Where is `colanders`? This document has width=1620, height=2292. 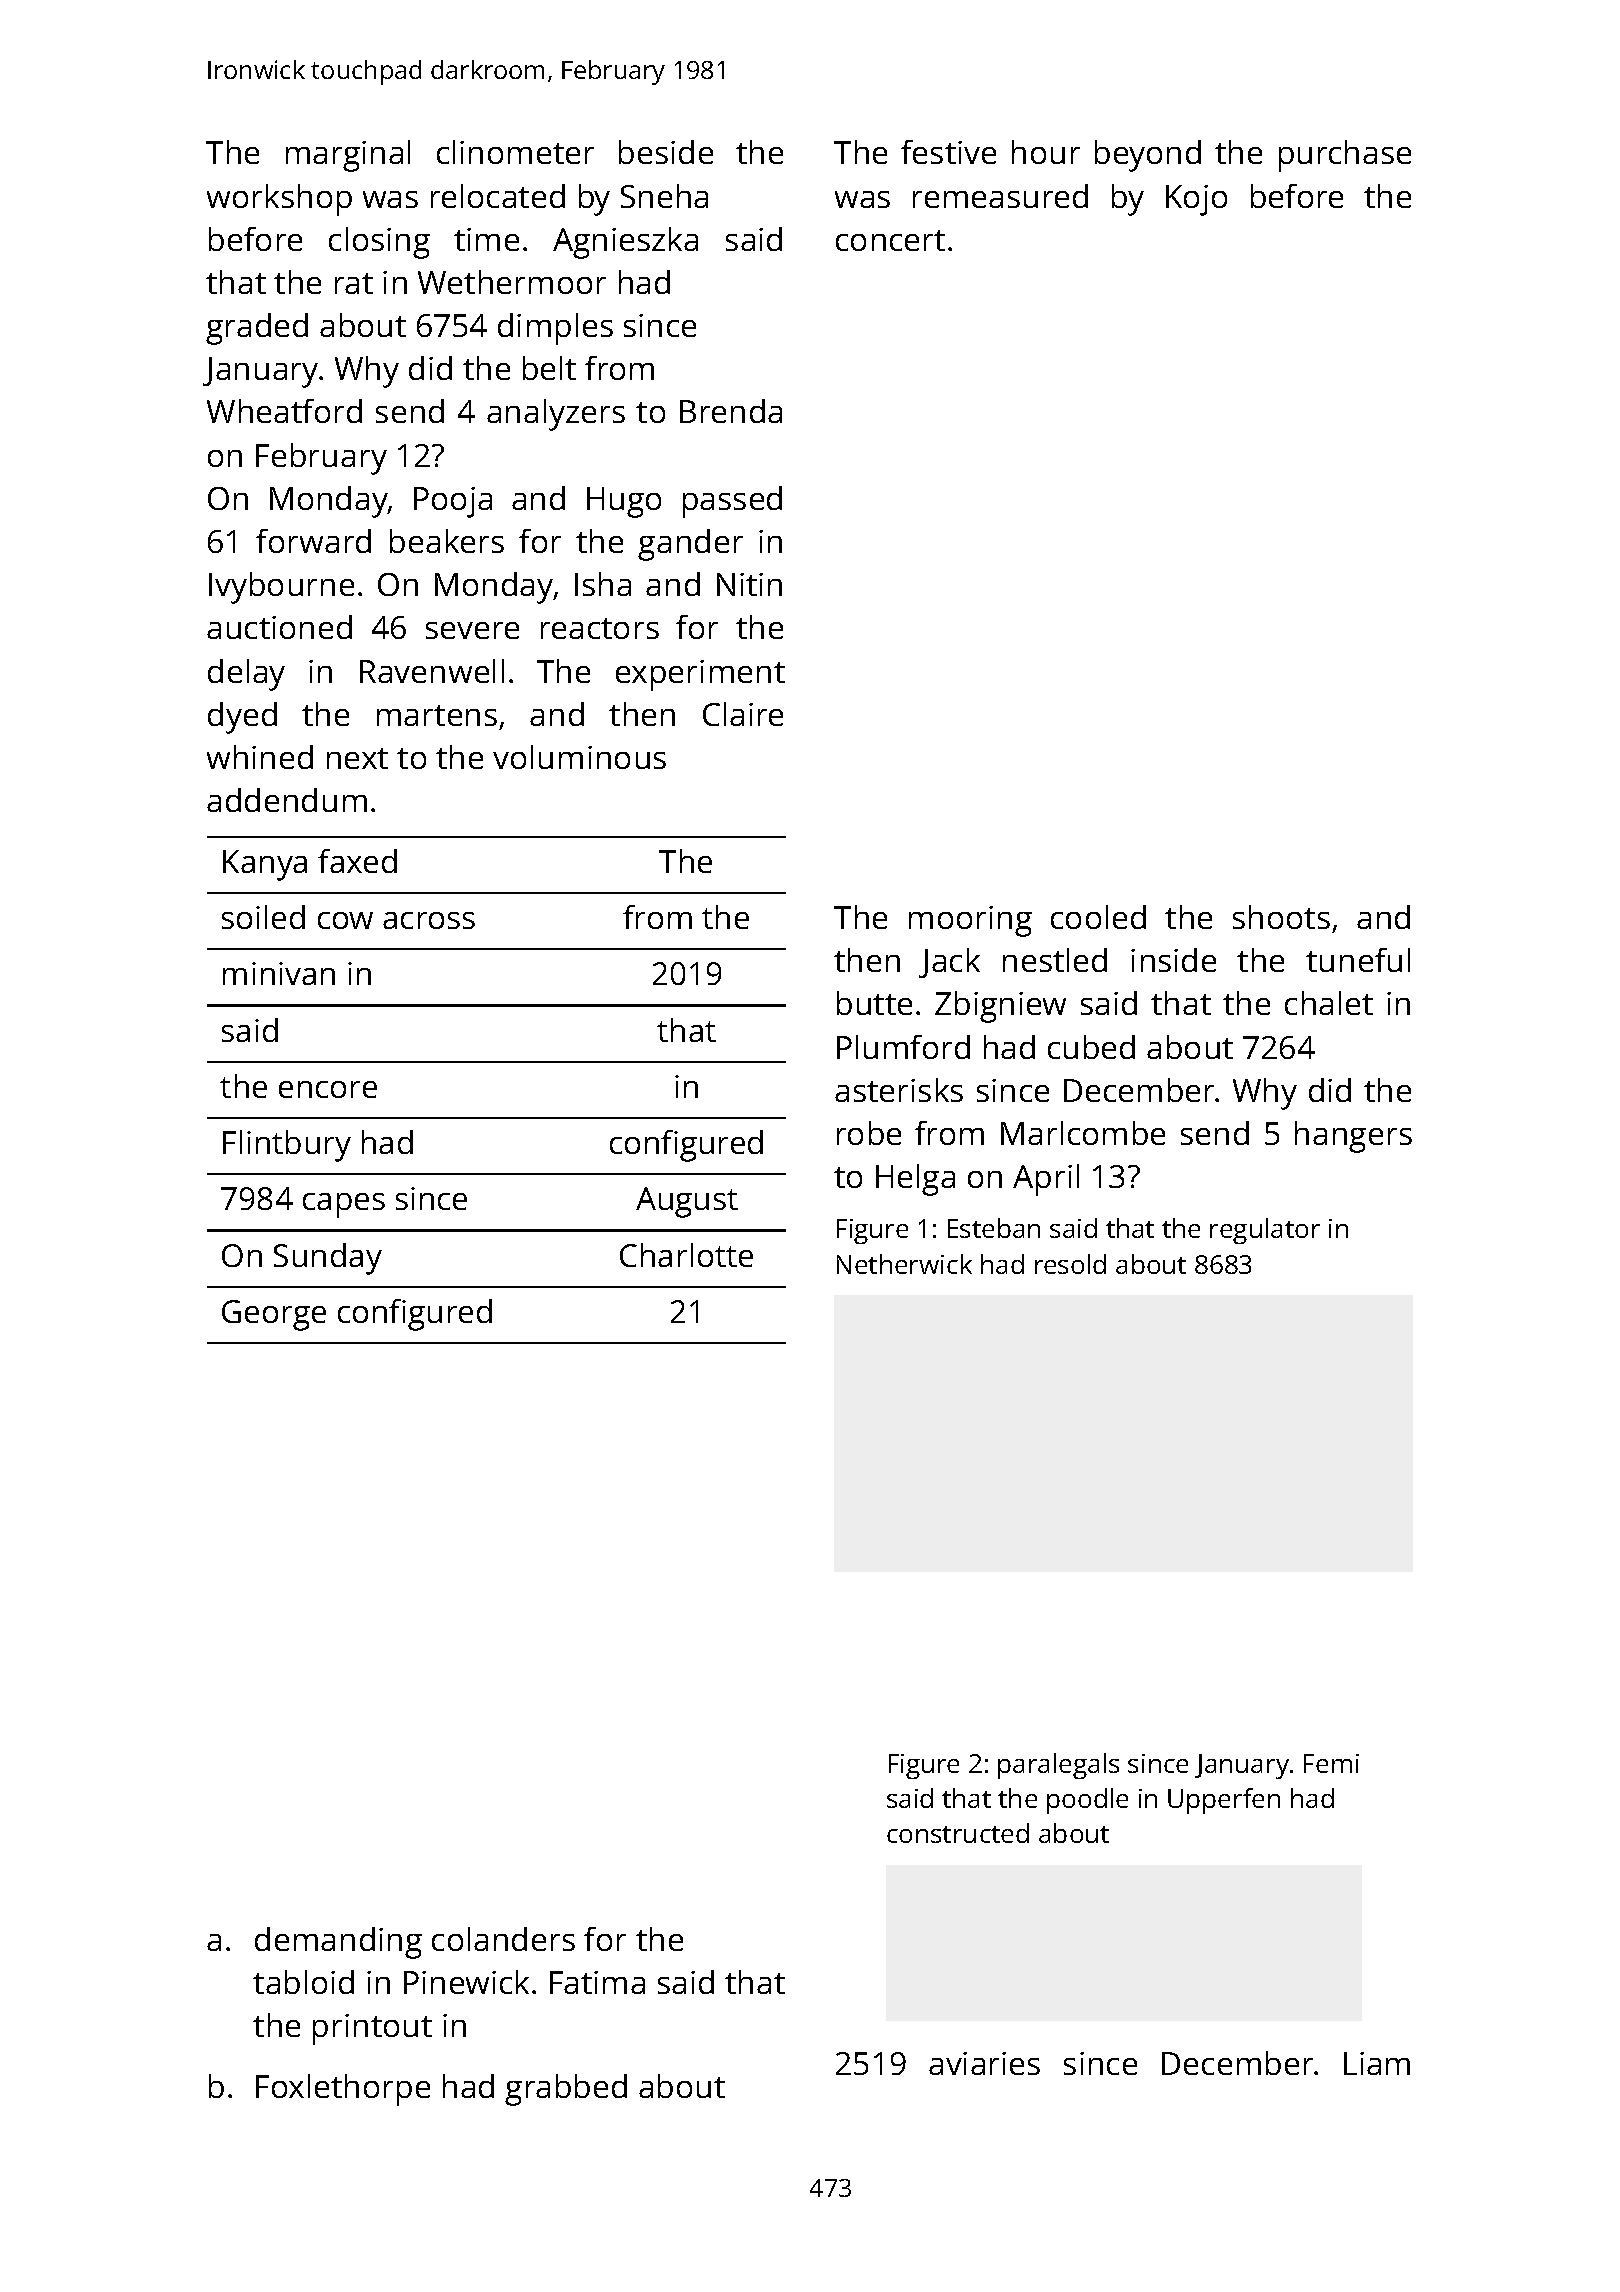 colanders is located at coordinates (503, 1939).
